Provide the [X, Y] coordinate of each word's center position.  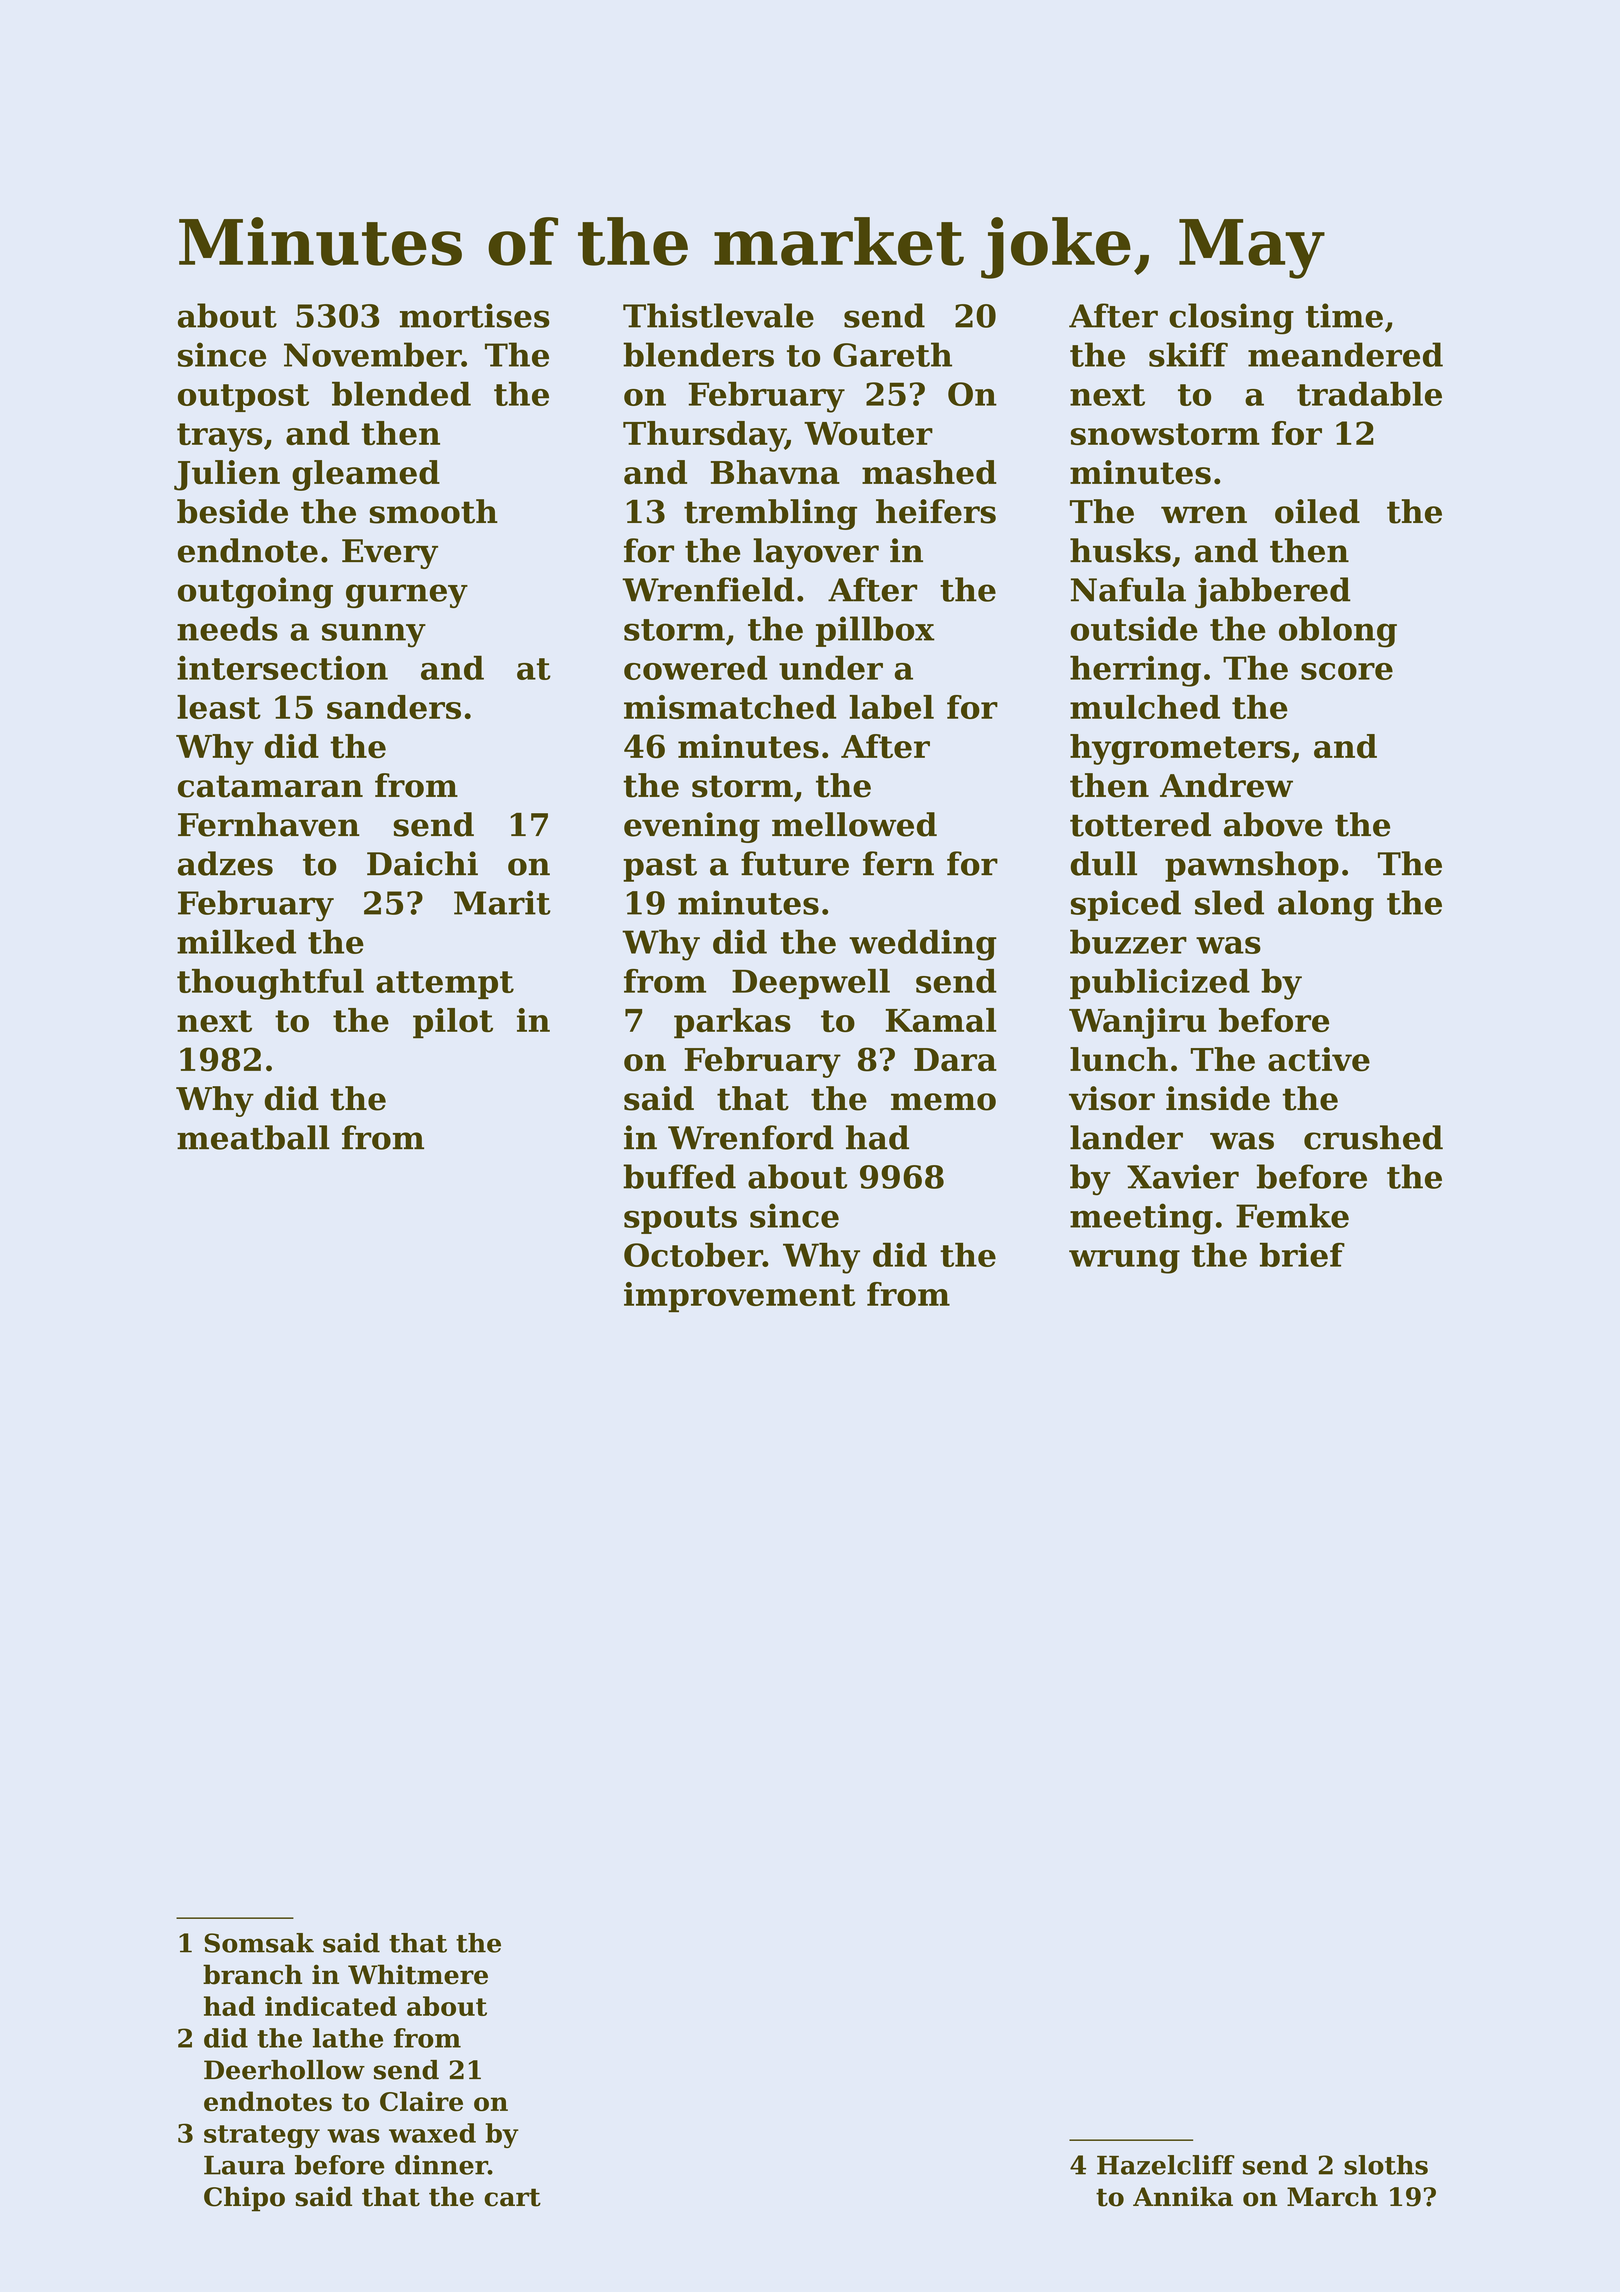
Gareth [892, 354]
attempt [445, 985]
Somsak [259, 1943]
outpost [243, 398]
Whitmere [418, 1974]
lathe [348, 2038]
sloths [1386, 2165]
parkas [732, 1023]
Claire [421, 2101]
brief [1302, 1254]
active [1319, 1059]
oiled [1317, 511]
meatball [253, 1137]
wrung [1124, 1262]
